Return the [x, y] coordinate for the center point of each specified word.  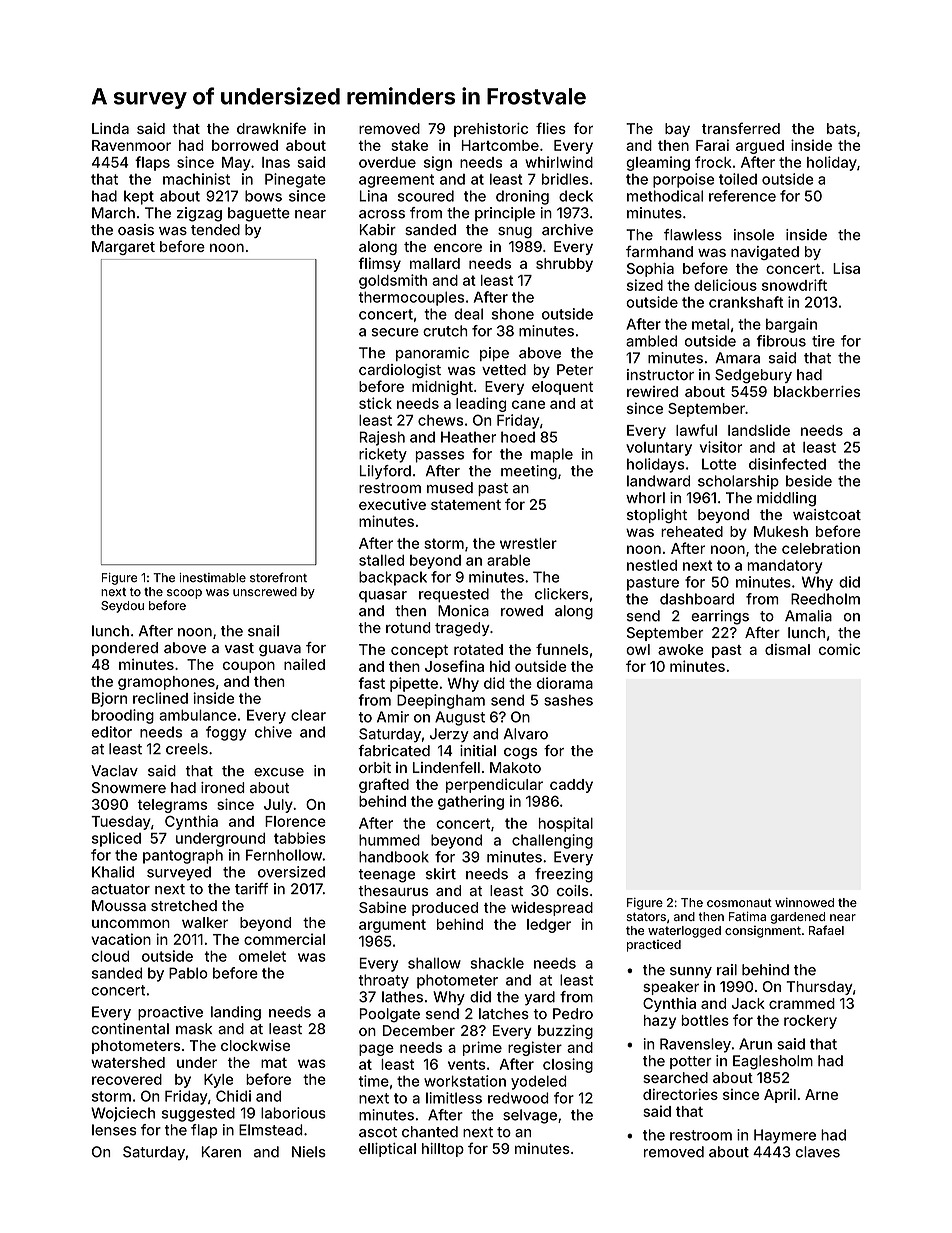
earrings [720, 617]
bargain [791, 325]
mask [194, 1029]
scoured [426, 196]
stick [375, 403]
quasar [383, 597]
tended [215, 230]
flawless [693, 235]
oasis [136, 230]
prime [482, 1048]
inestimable [212, 577]
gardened [797, 918]
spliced [116, 839]
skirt [441, 874]
